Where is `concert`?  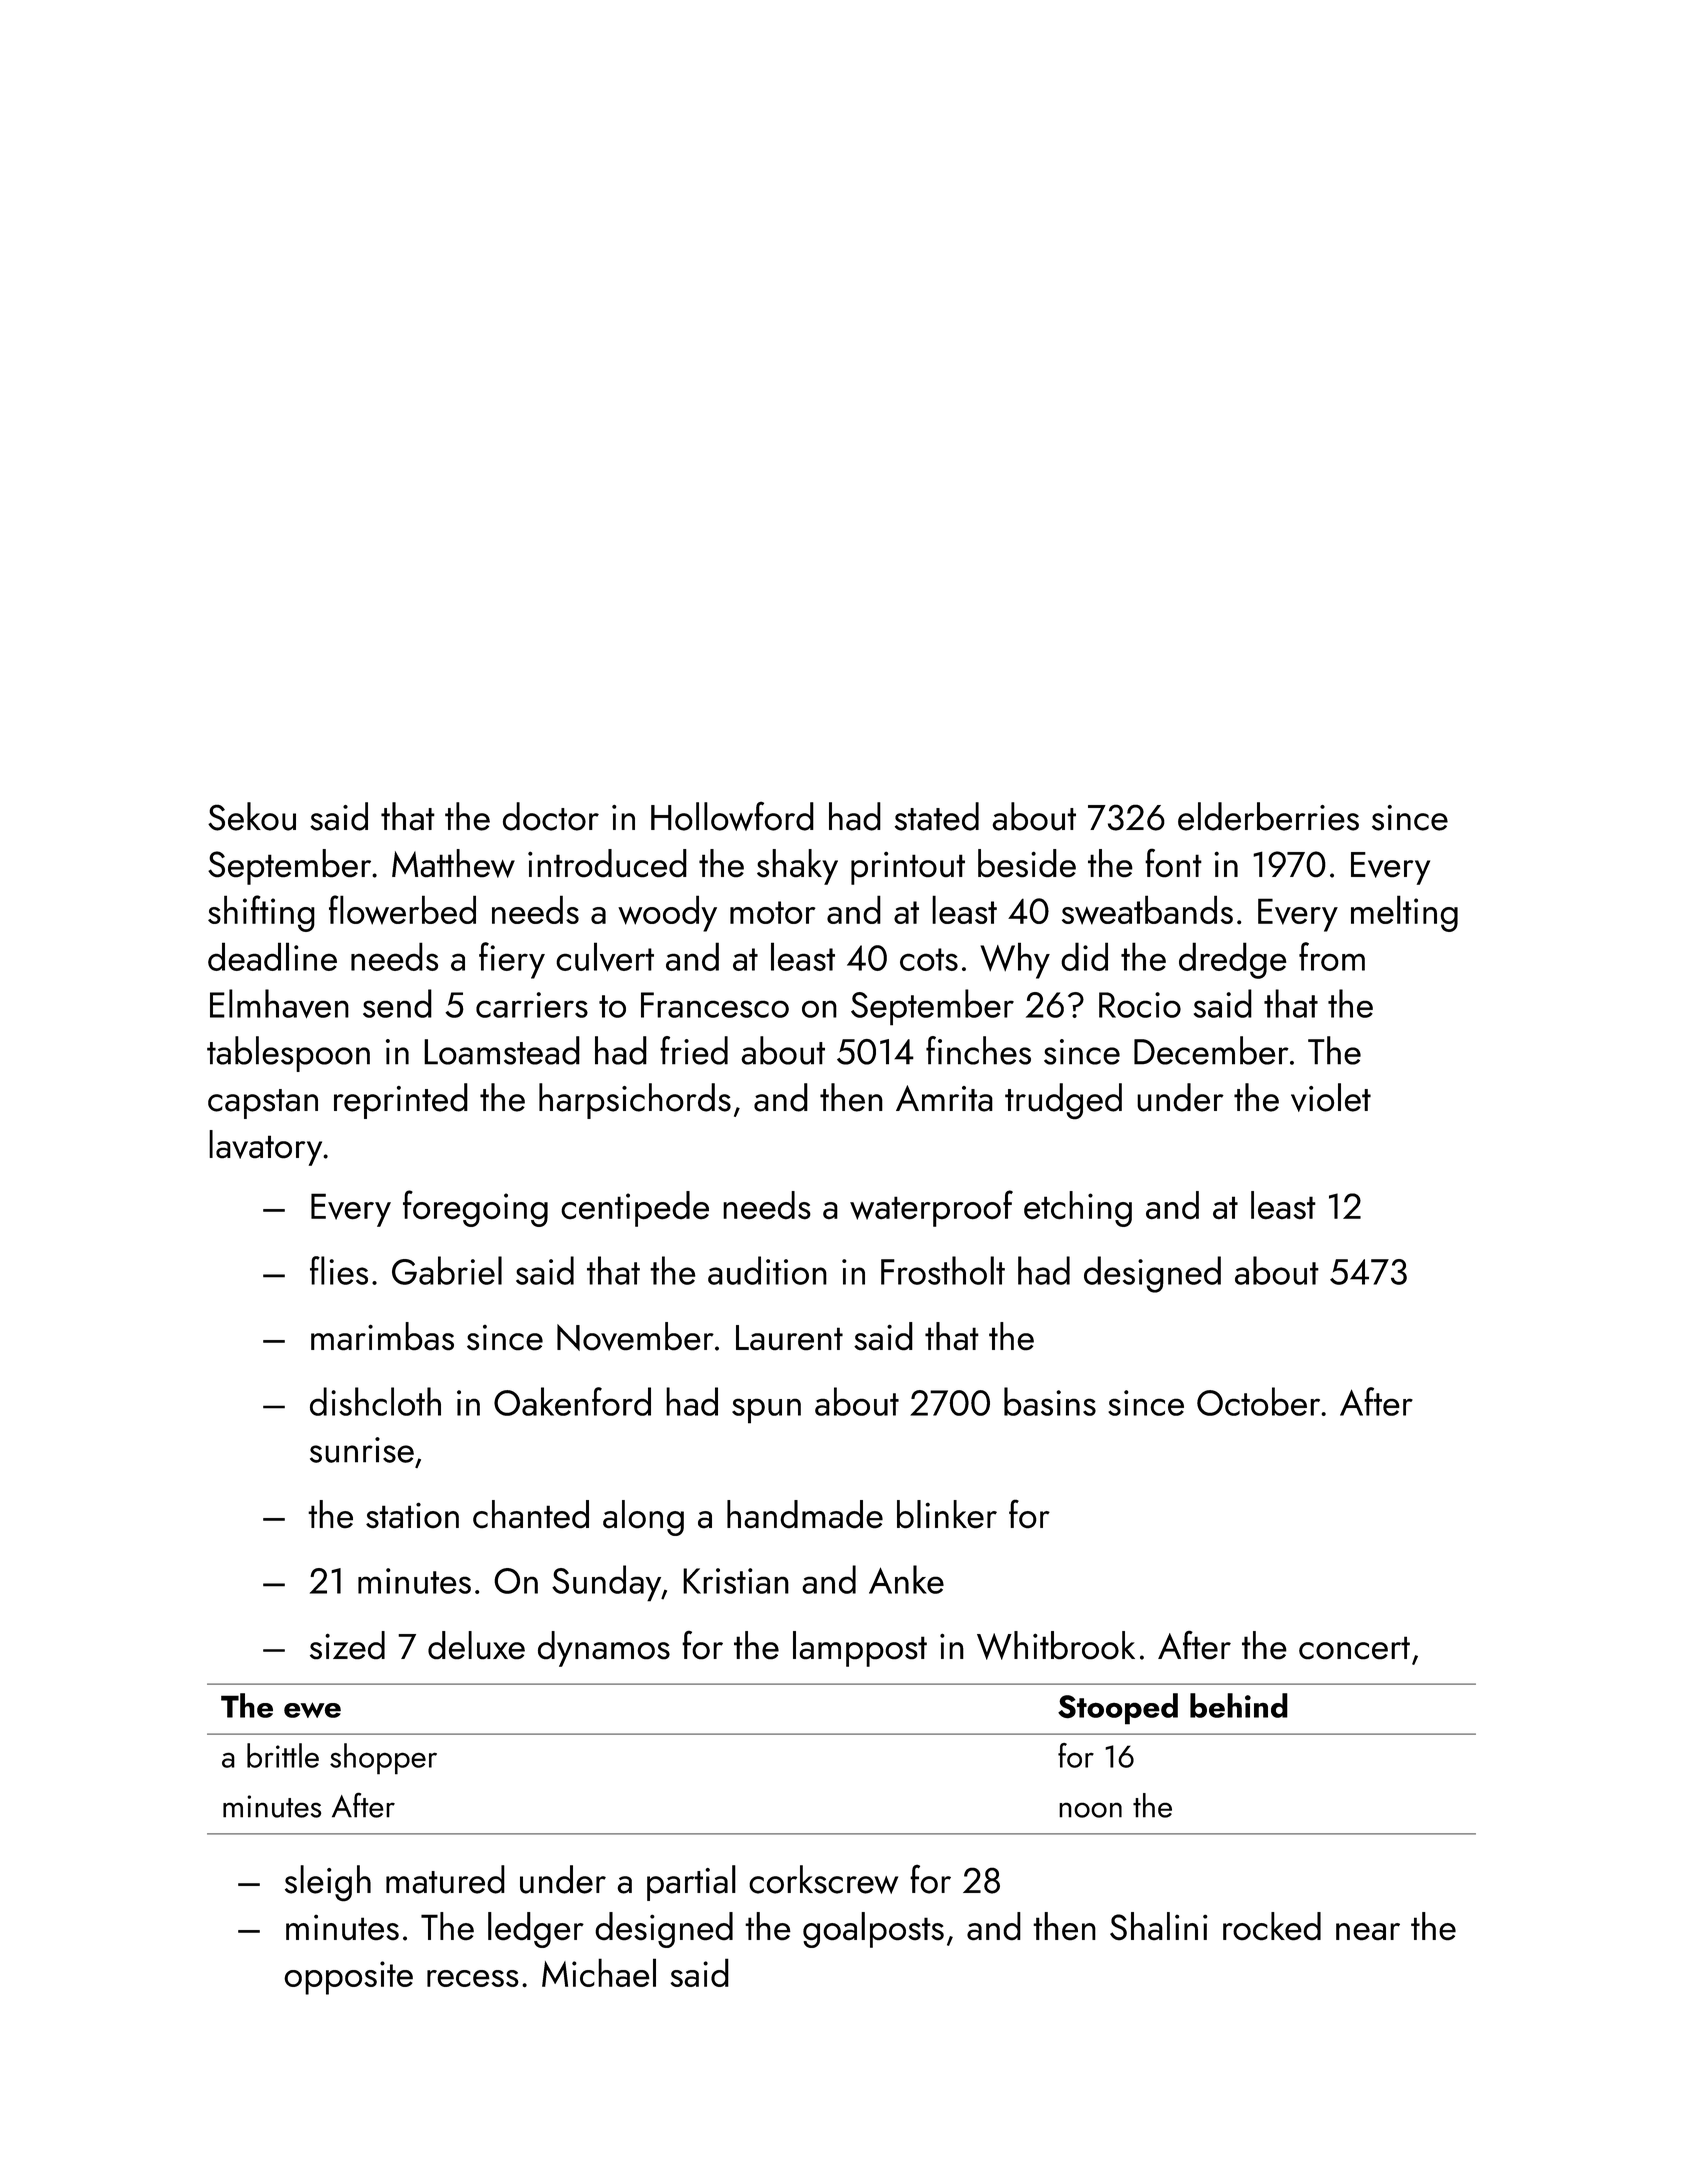 concert is located at coordinates (1354, 1648).
